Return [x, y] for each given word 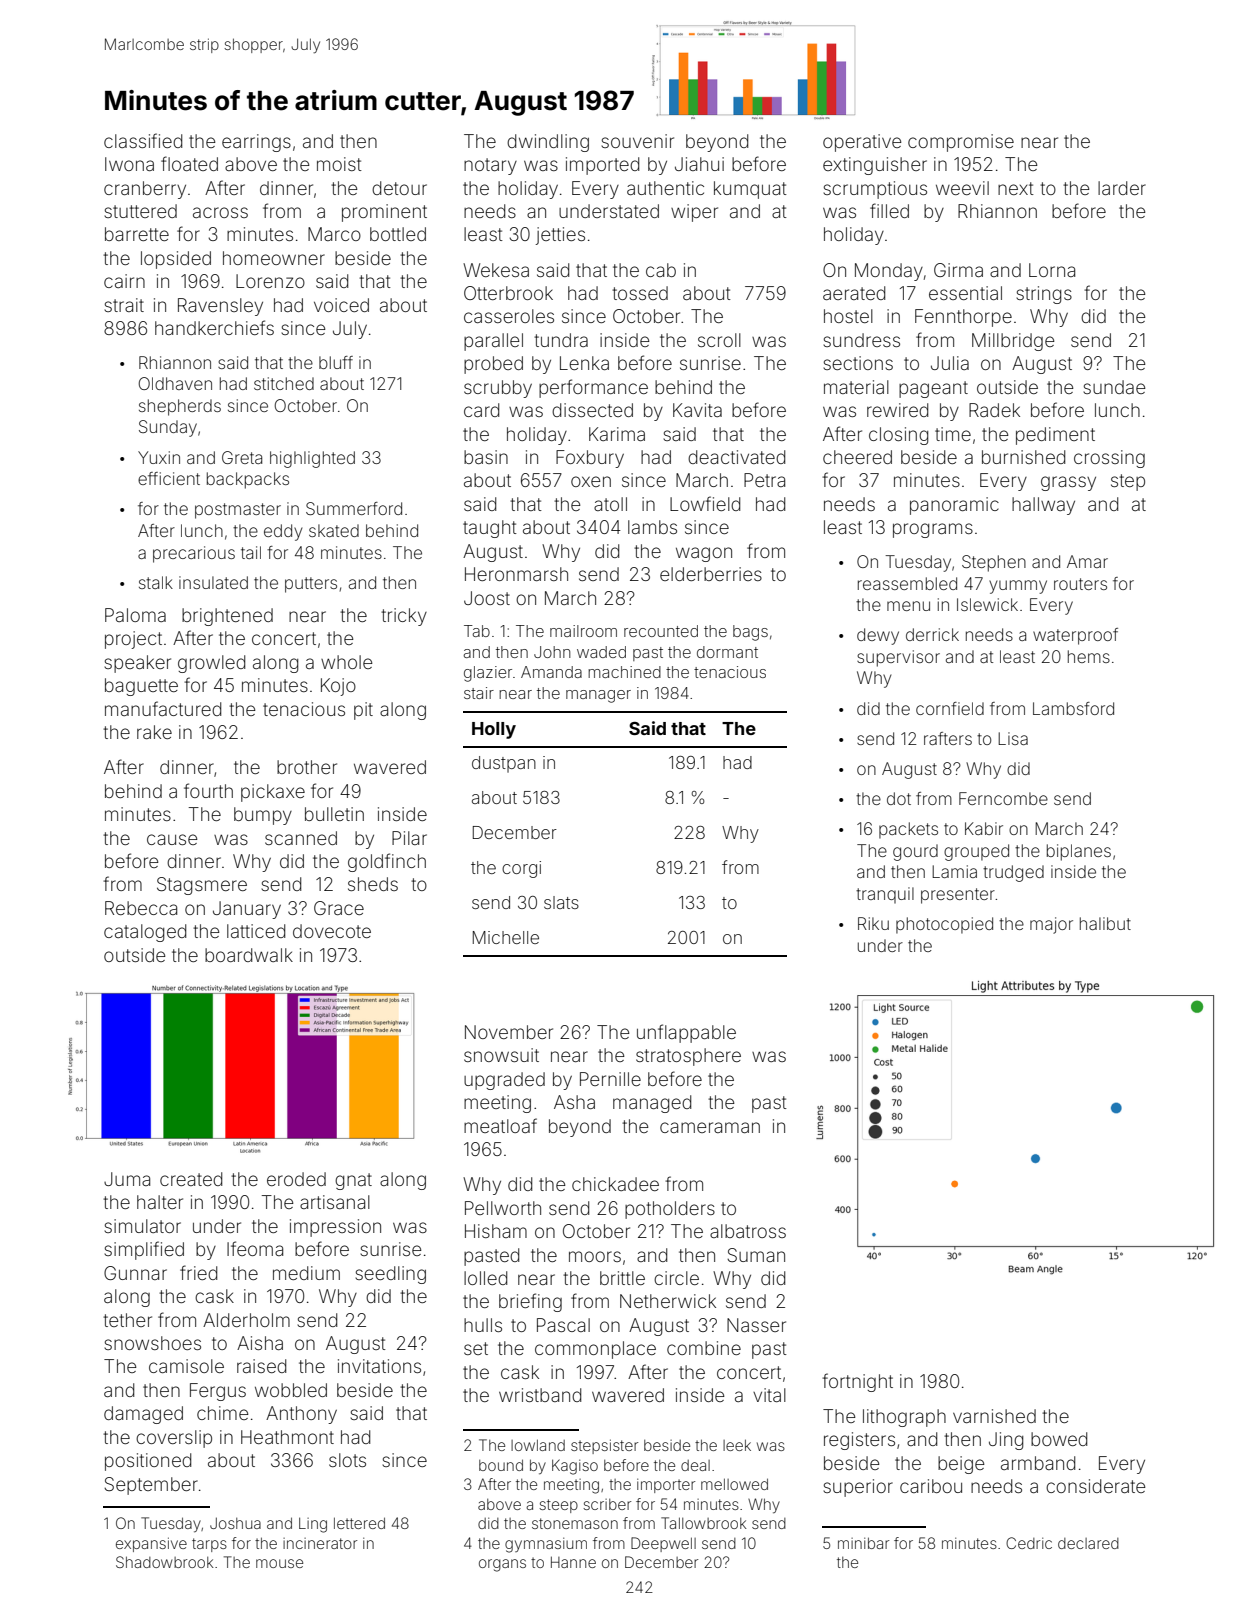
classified [143, 140]
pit [363, 711]
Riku [873, 923]
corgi [521, 869]
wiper [694, 213]
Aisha [260, 1343]
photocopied [944, 925]
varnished [994, 1416]
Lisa [1013, 738]
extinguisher [875, 166]
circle [676, 1278]
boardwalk [249, 955]
